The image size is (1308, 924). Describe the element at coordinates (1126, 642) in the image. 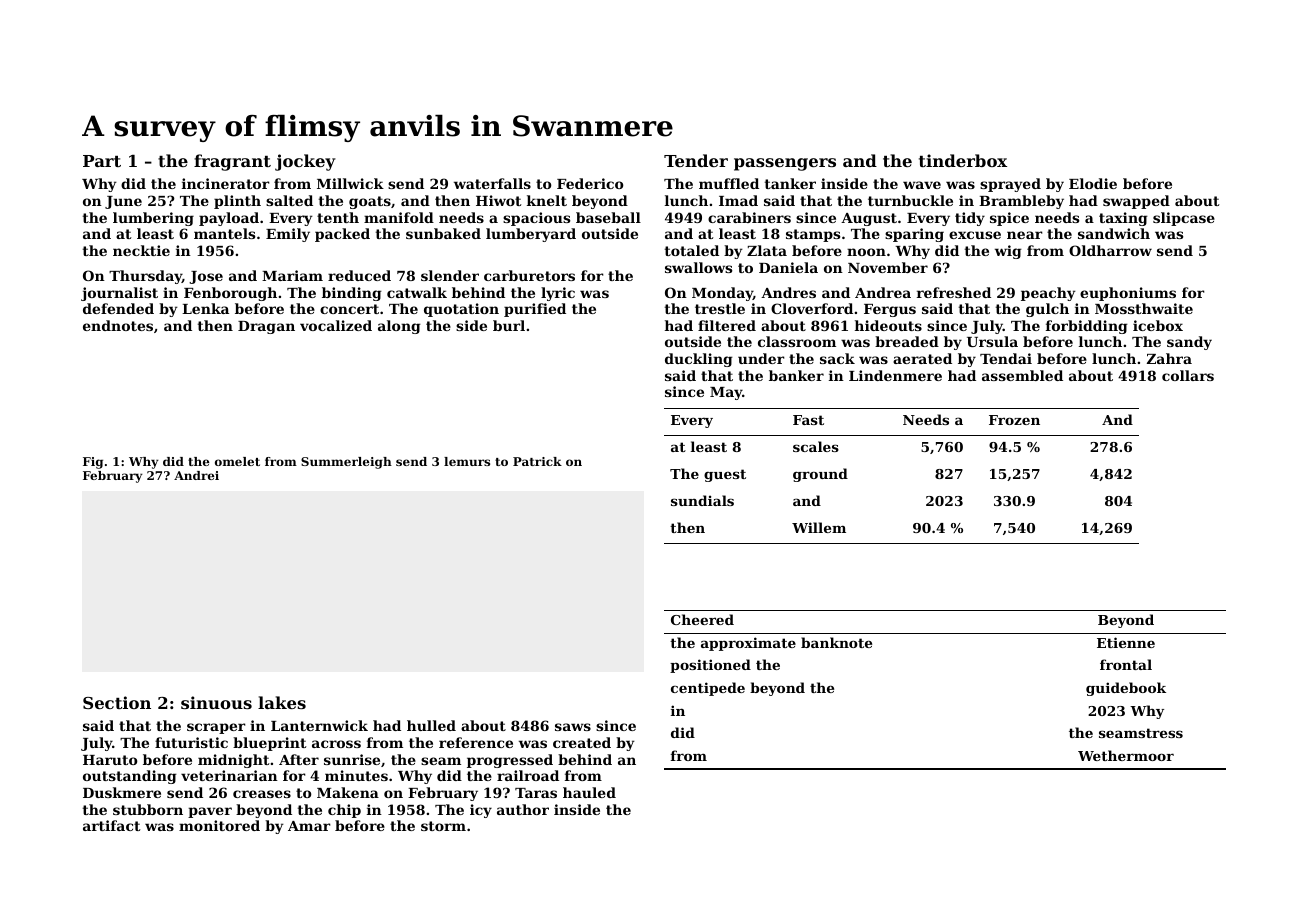

I see `Etienne` at that location.
